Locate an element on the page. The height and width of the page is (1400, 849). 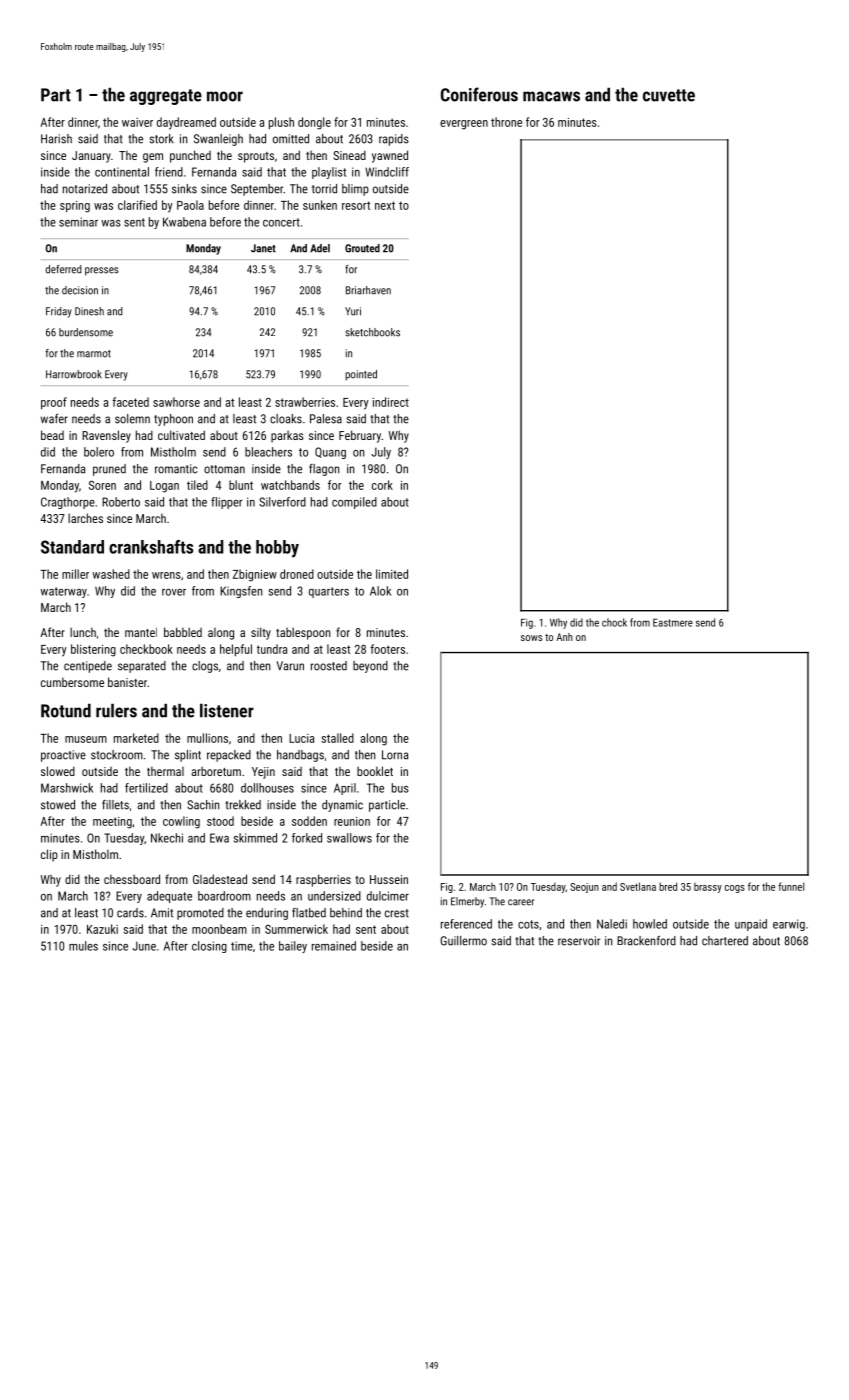
Elmerby is located at coordinates (467, 902).
